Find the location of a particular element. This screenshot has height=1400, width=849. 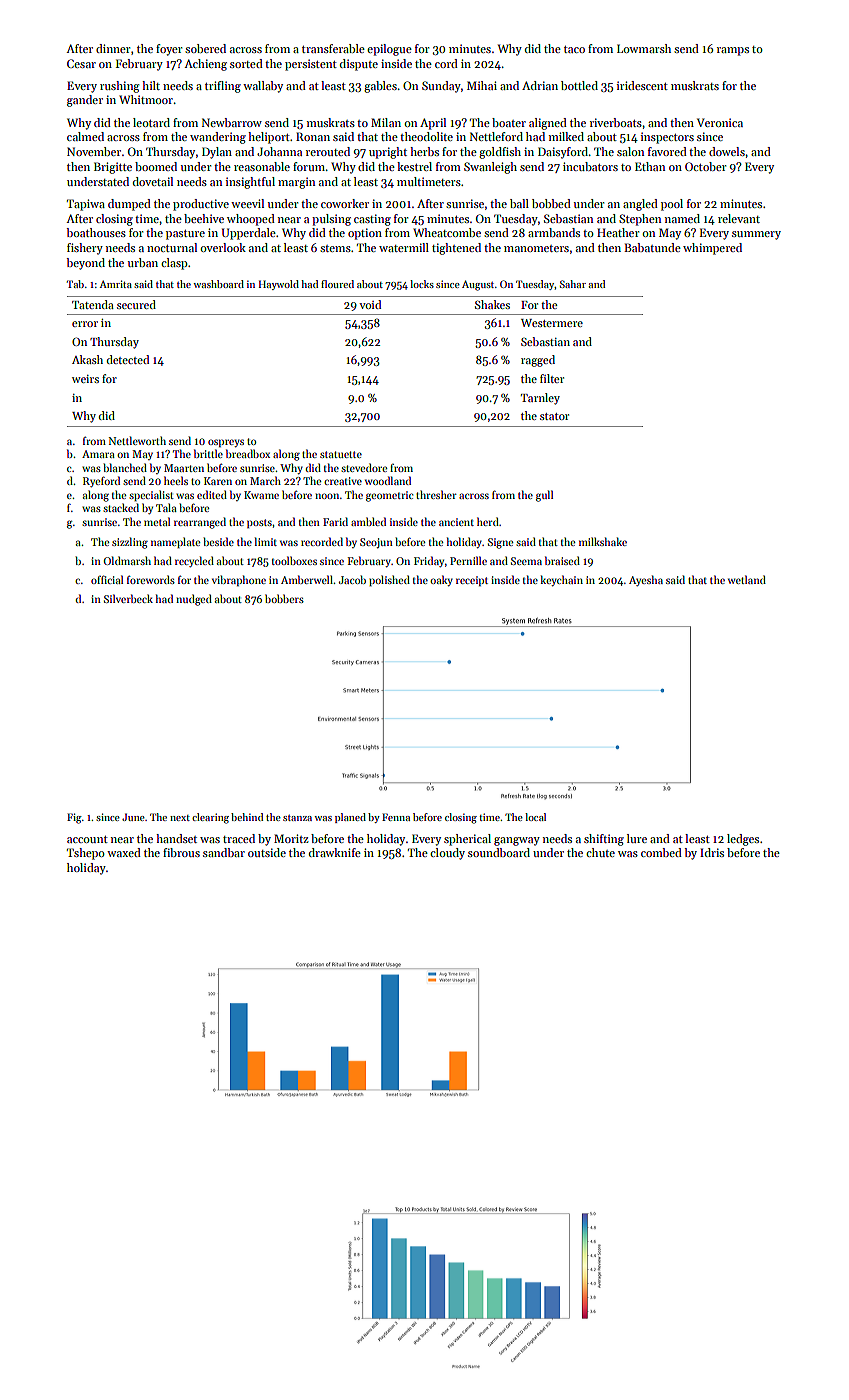

taco is located at coordinates (574, 49).
